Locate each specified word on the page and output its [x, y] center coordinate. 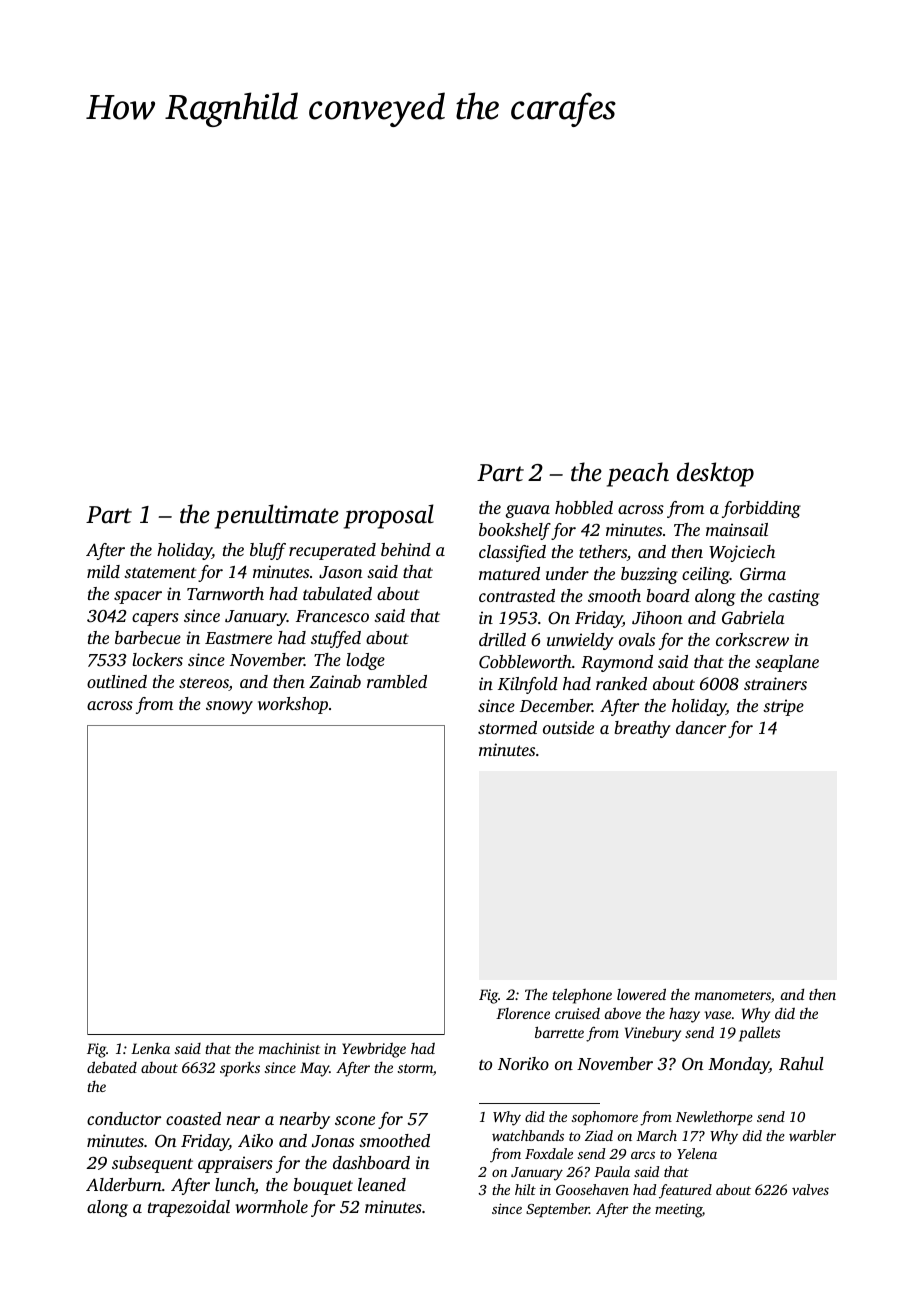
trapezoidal [189, 1208]
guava [527, 511]
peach [638, 474]
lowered [641, 994]
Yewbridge [374, 1050]
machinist [289, 1048]
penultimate [277, 516]
